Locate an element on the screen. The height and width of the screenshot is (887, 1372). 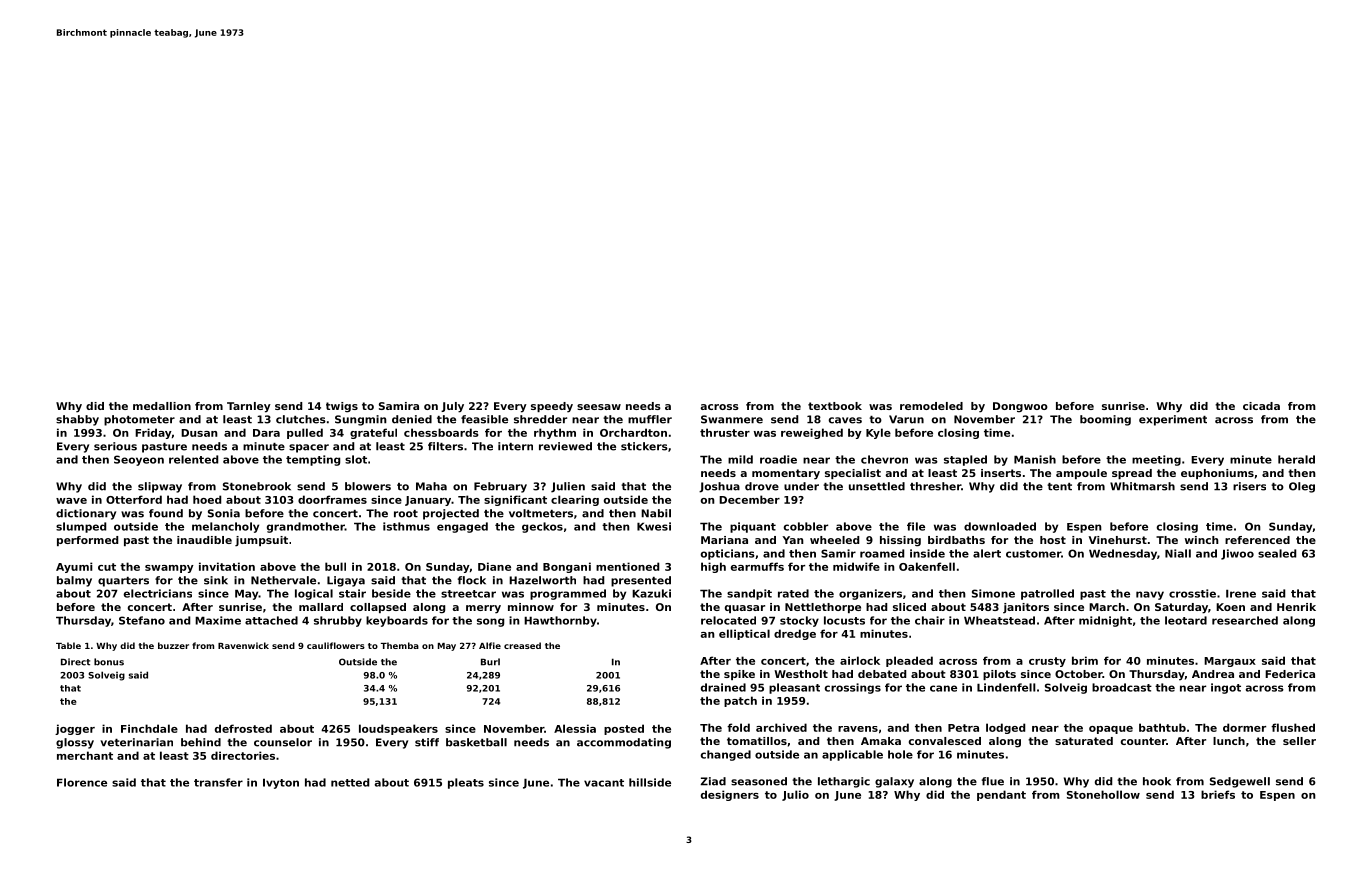
transfer is located at coordinates (218, 782).
